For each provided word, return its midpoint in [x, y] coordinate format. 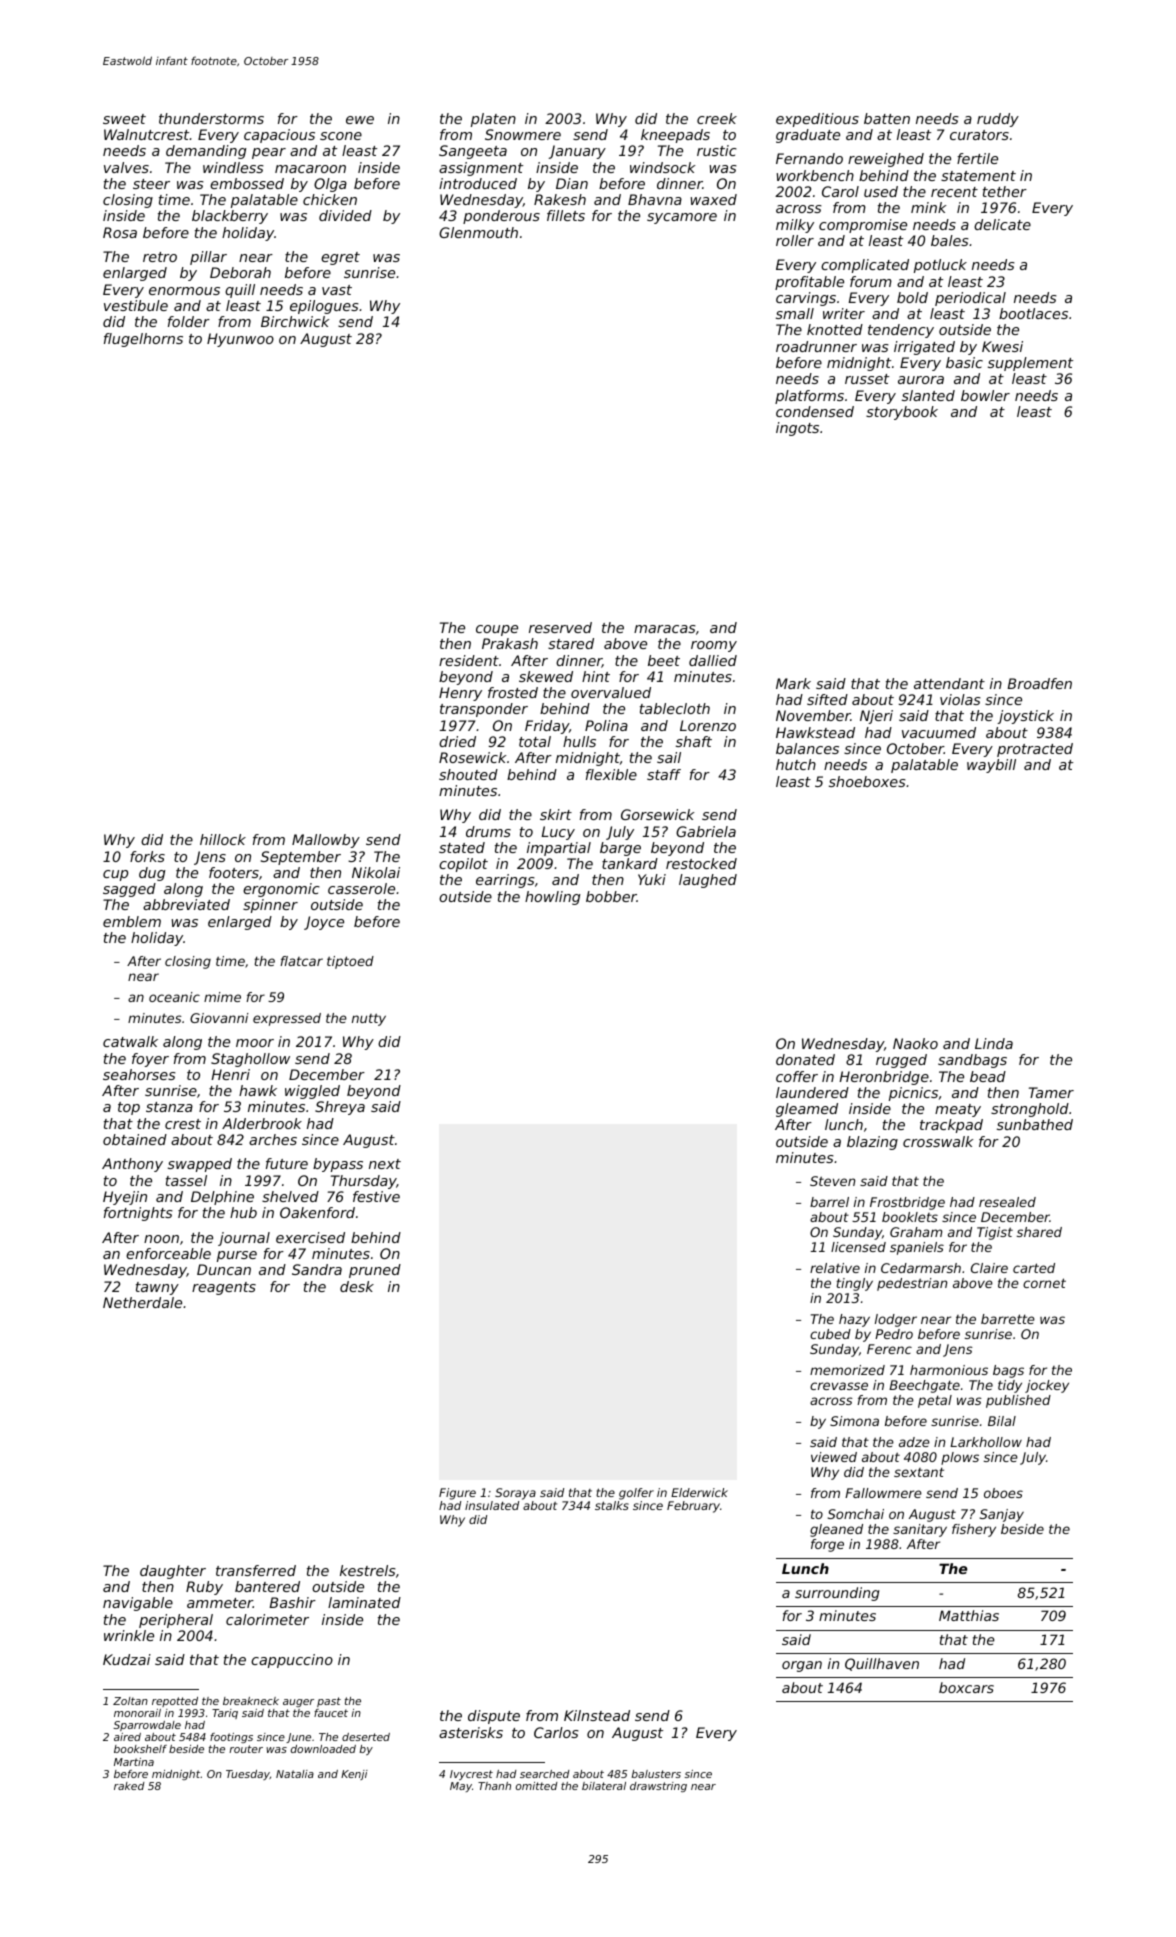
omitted [537, 1786]
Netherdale [142, 1302]
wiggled [312, 1092]
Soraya [515, 1494]
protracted [1035, 750]
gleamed [807, 1110]
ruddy [998, 120]
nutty [369, 1019]
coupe [497, 630]
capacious [279, 136]
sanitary [920, 1530]
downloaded [323, 1749]
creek [717, 118]
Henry [460, 694]
